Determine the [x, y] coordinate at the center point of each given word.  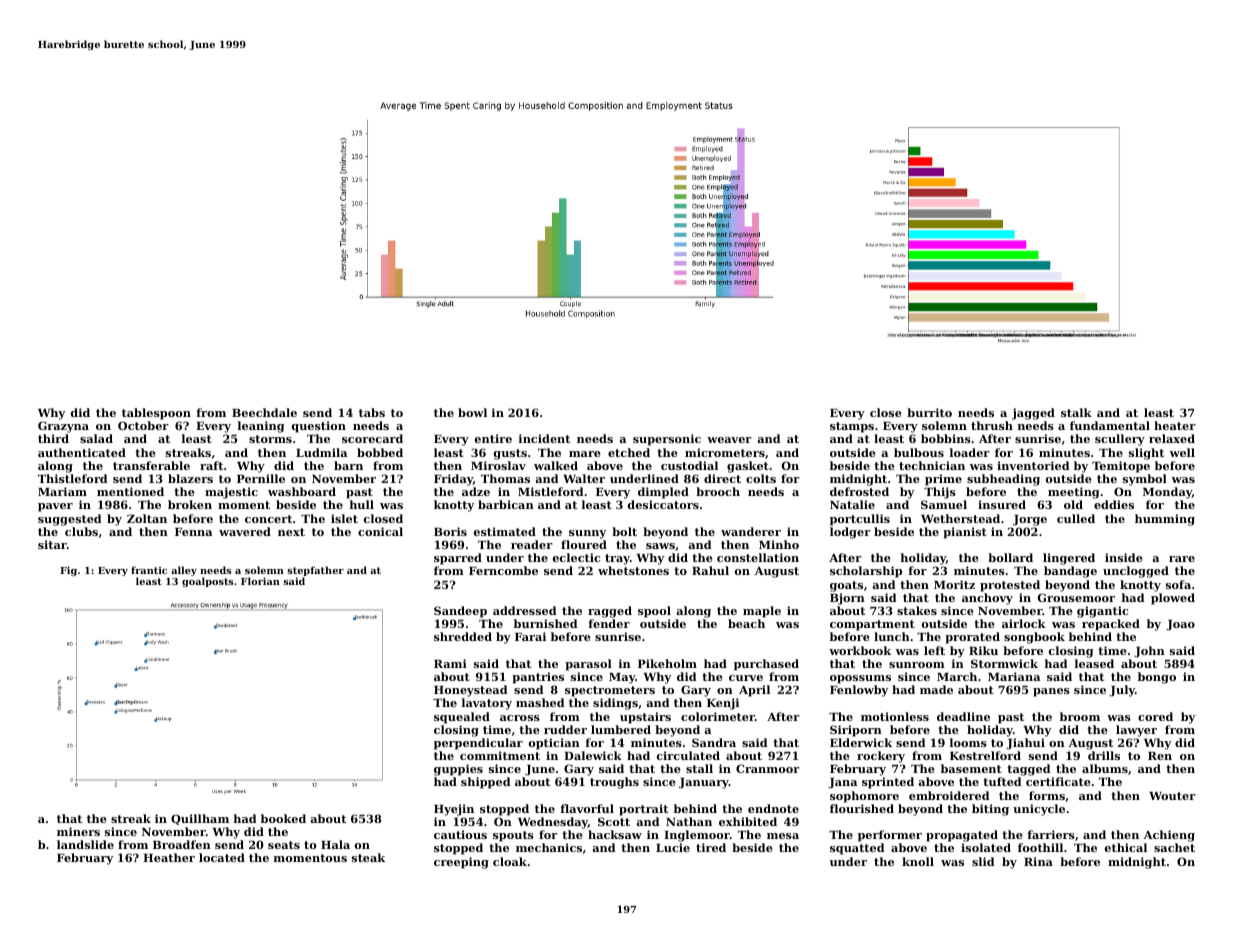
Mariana [1014, 676]
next [291, 532]
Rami [450, 663]
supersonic [667, 440]
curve [746, 678]
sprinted [888, 783]
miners [78, 831]
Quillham [200, 819]
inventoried [1033, 465]
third [53, 438]
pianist [965, 533]
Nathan [689, 821]
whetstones [633, 570]
